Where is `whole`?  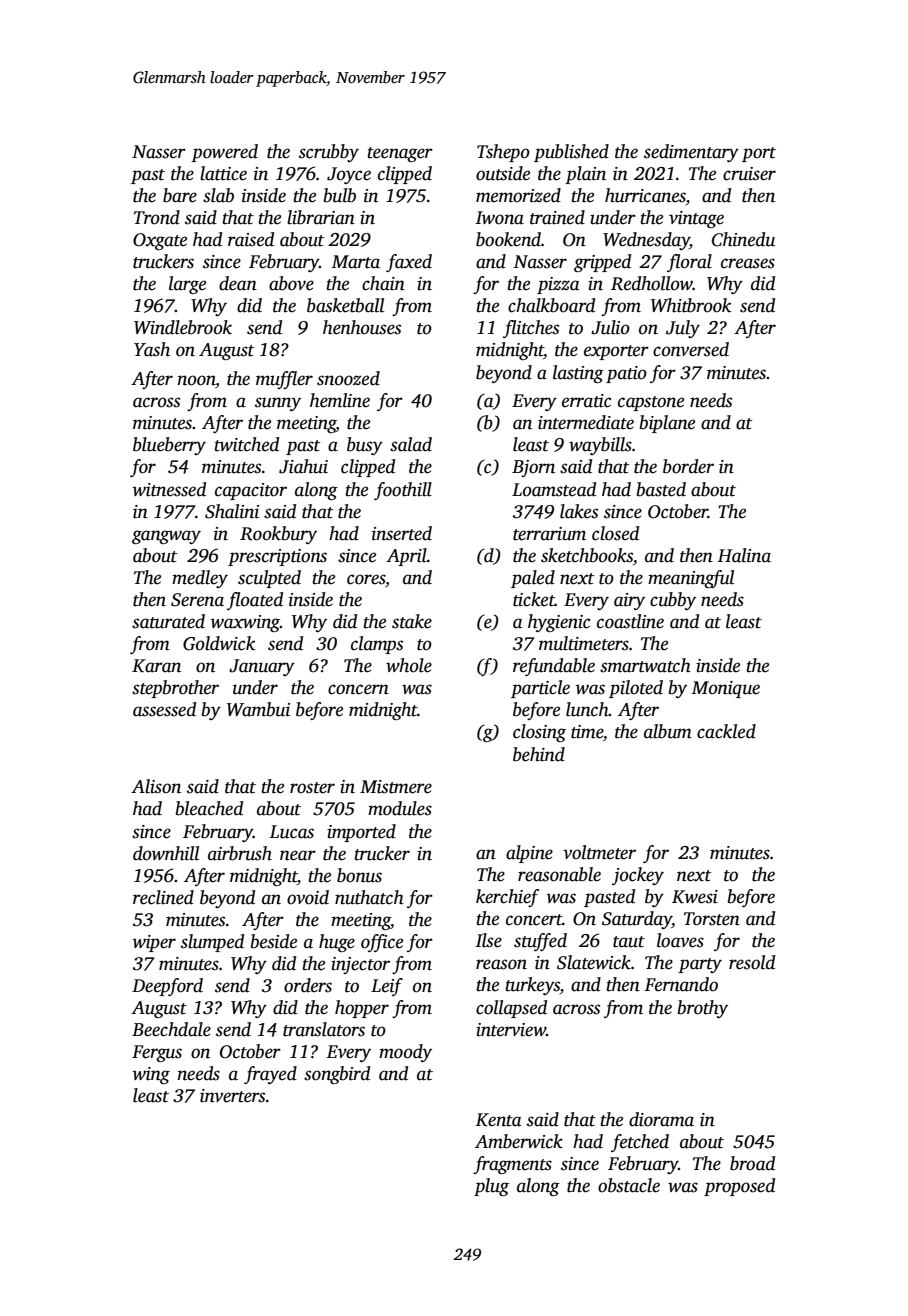
whole is located at coordinates (409, 665).
